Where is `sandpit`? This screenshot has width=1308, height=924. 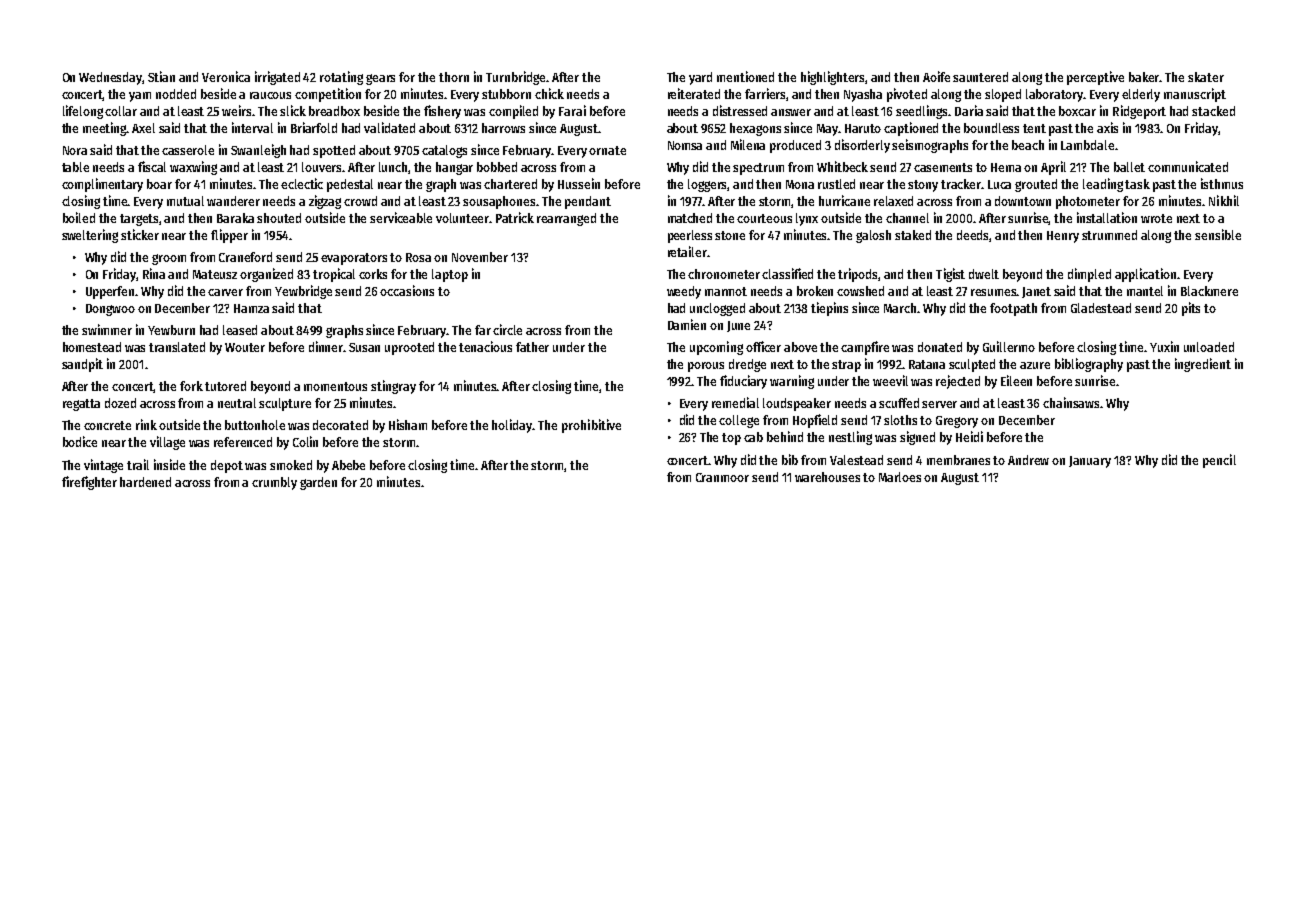
sandpit is located at coordinates (82, 365).
